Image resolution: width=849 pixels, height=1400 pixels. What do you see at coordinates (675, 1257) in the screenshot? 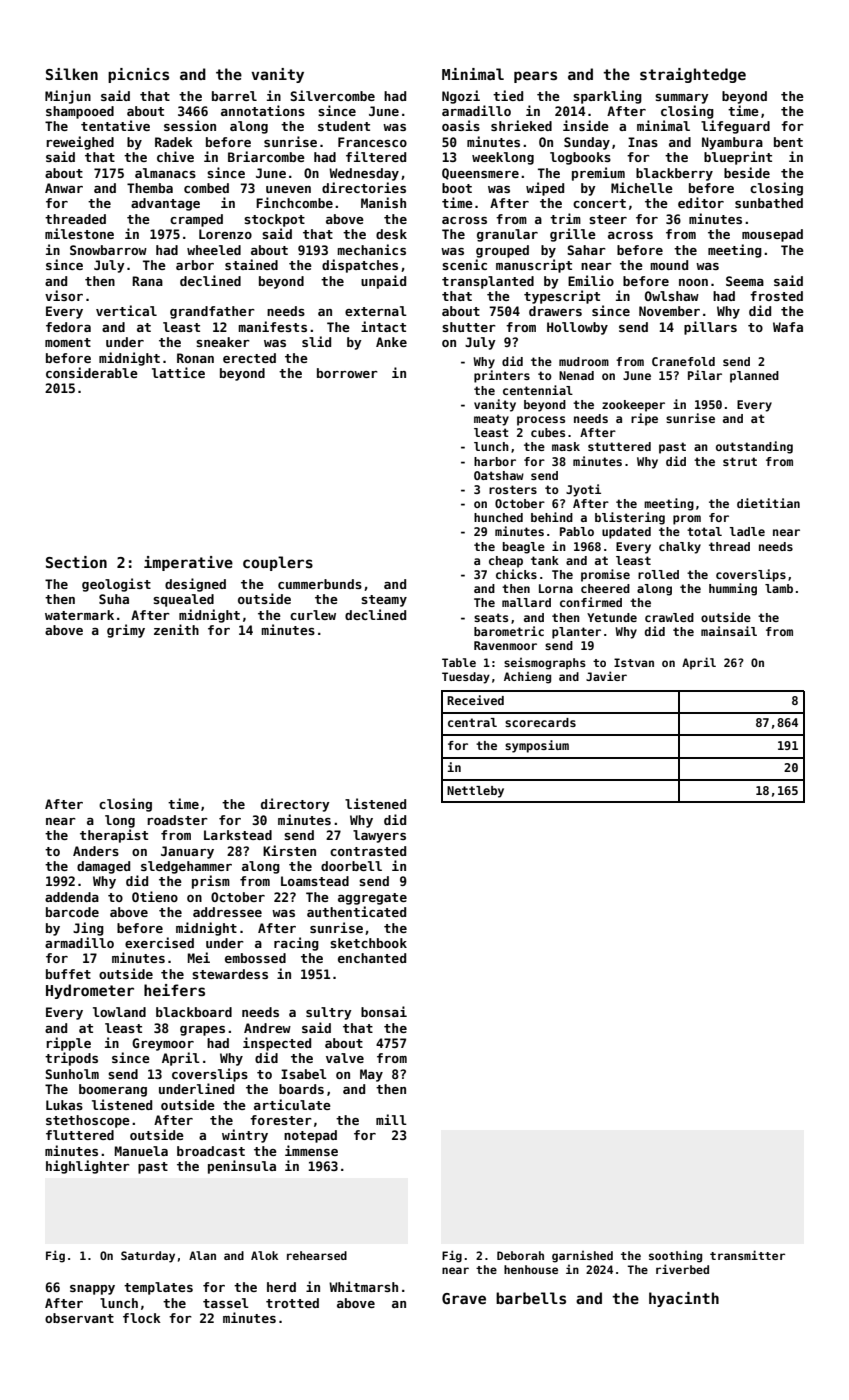
I see `soothing` at bounding box center [675, 1257].
